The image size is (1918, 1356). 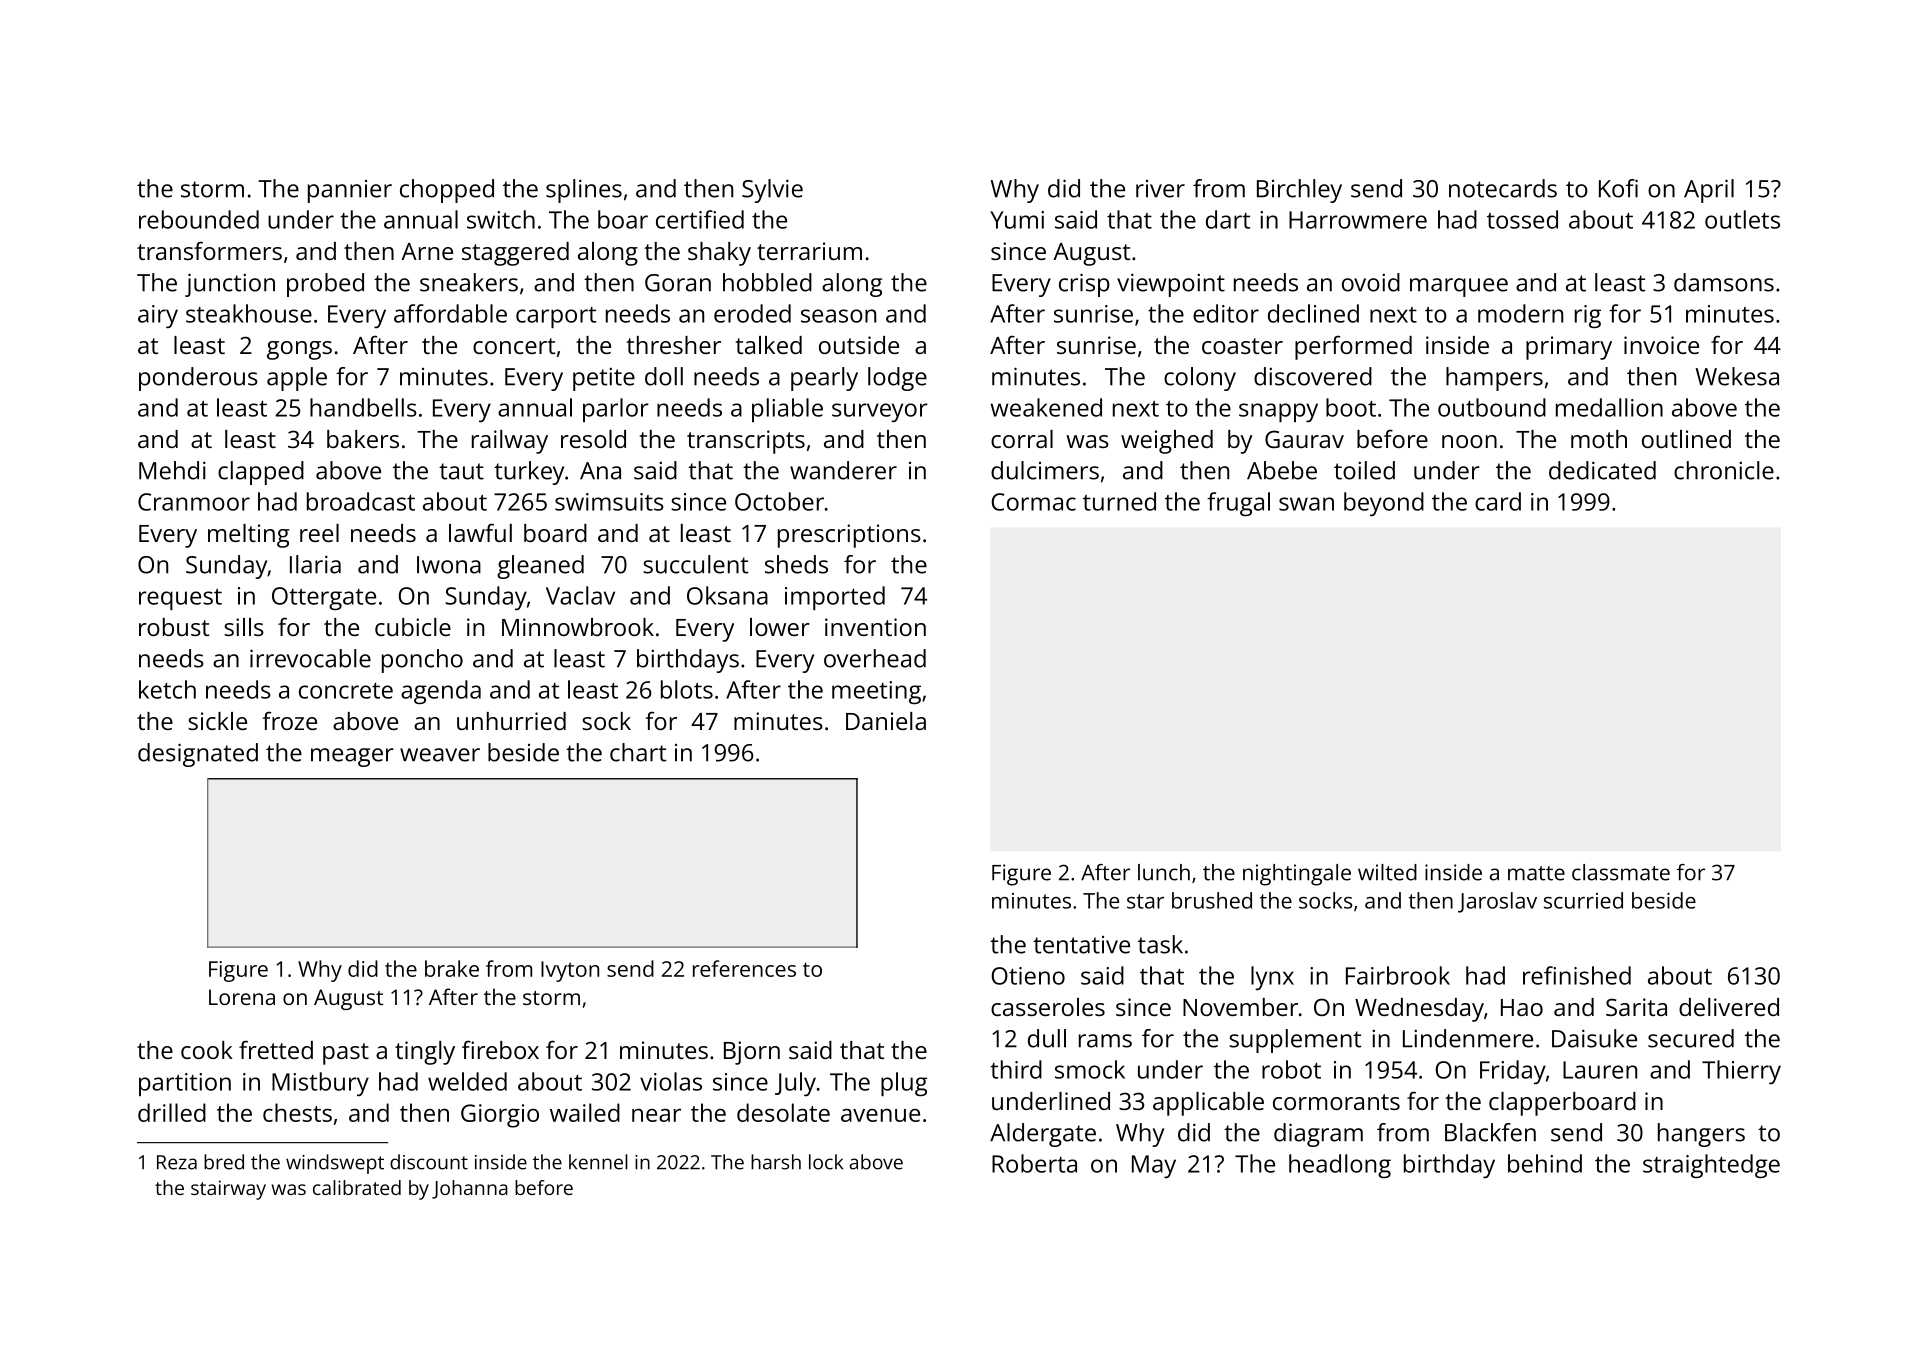 What do you see at coordinates (826, 1162) in the page?
I see `lock` at bounding box center [826, 1162].
